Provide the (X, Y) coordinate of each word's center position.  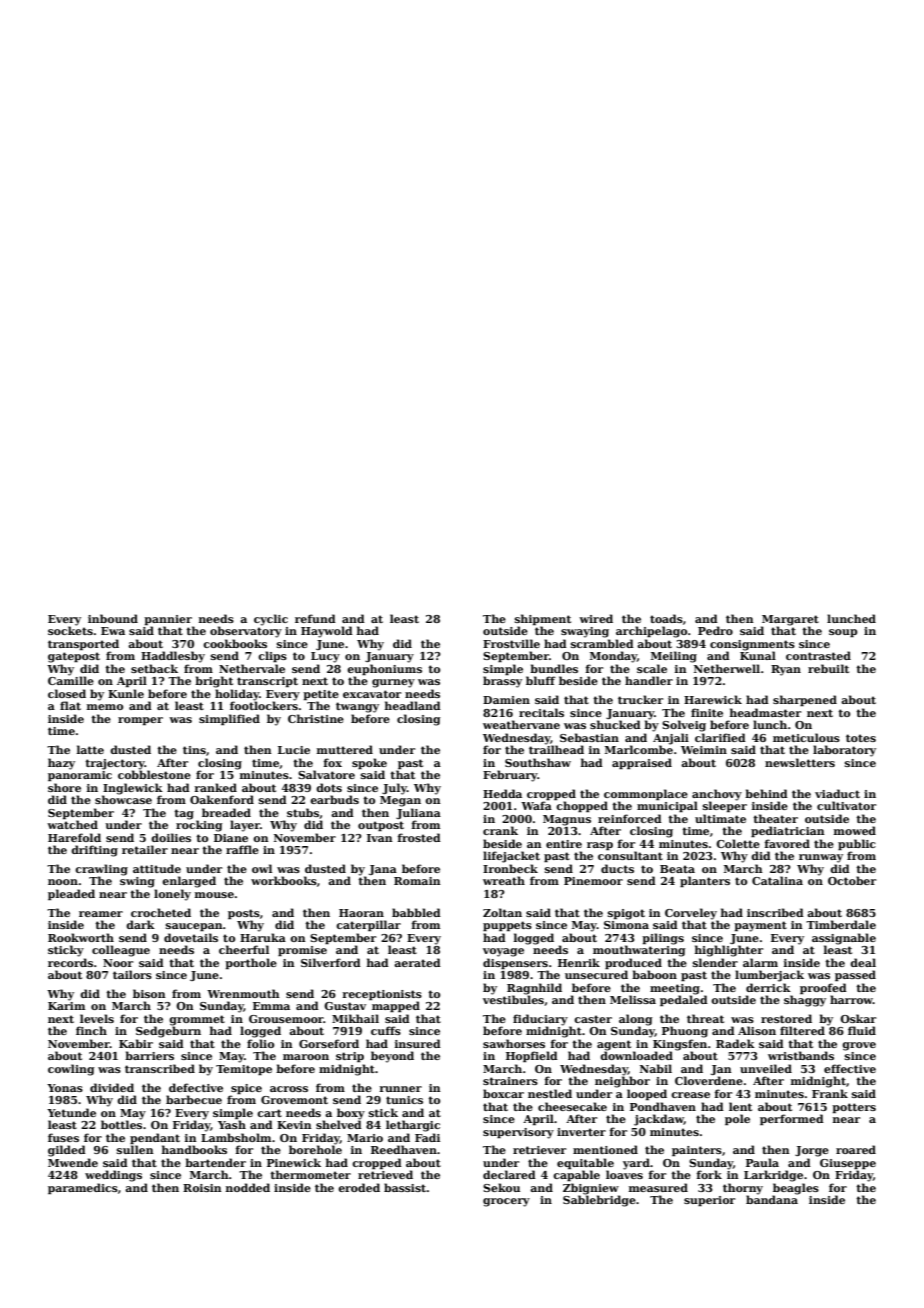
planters (705, 881)
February (510, 776)
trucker (640, 699)
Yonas (65, 1088)
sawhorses (514, 1043)
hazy (61, 764)
